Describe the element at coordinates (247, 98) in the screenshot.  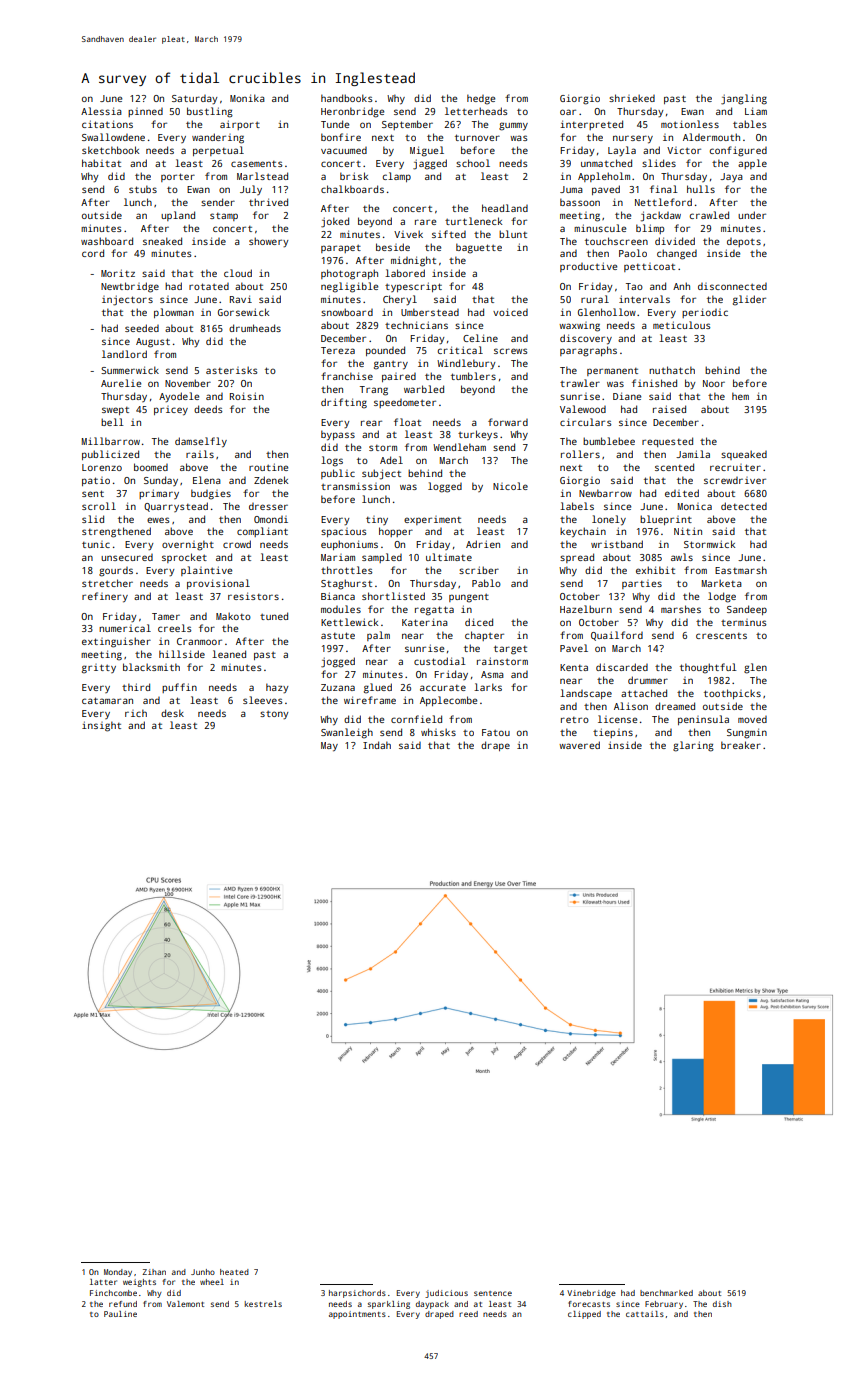
I see `Monika` at that location.
